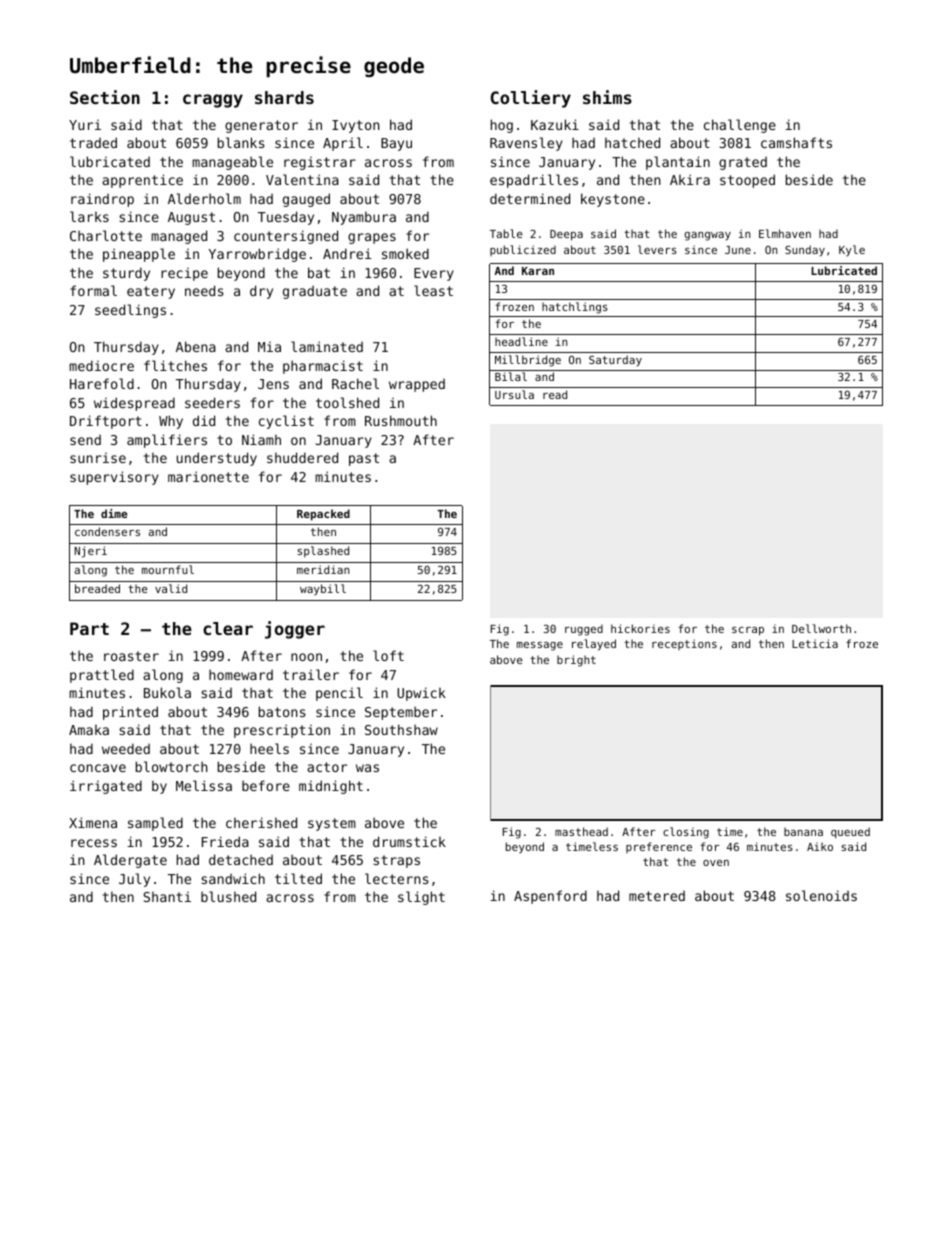 The image size is (952, 1233). What do you see at coordinates (796, 142) in the document?
I see `camshafts` at bounding box center [796, 142].
